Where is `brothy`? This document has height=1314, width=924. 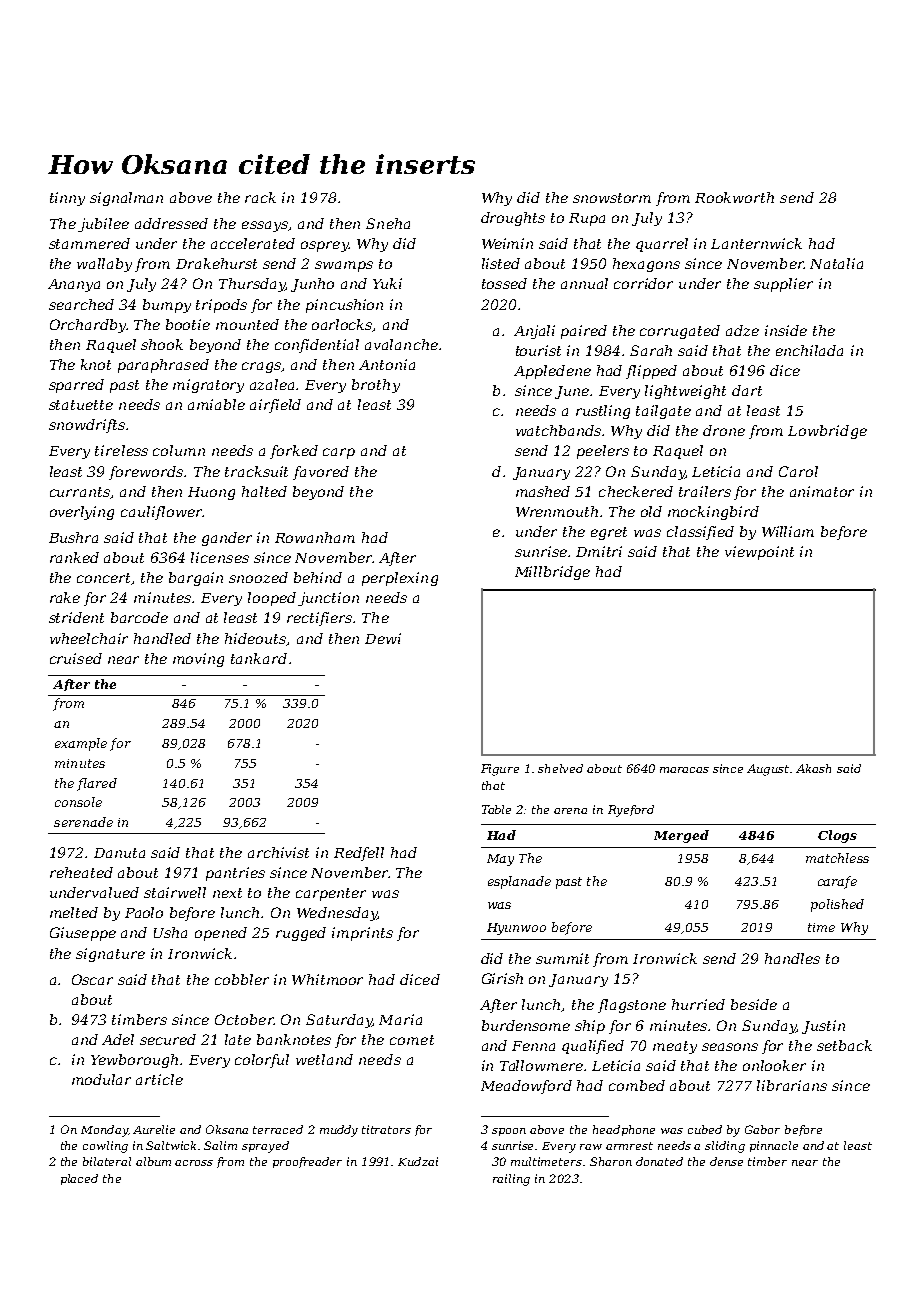
brothy is located at coordinates (376, 386).
